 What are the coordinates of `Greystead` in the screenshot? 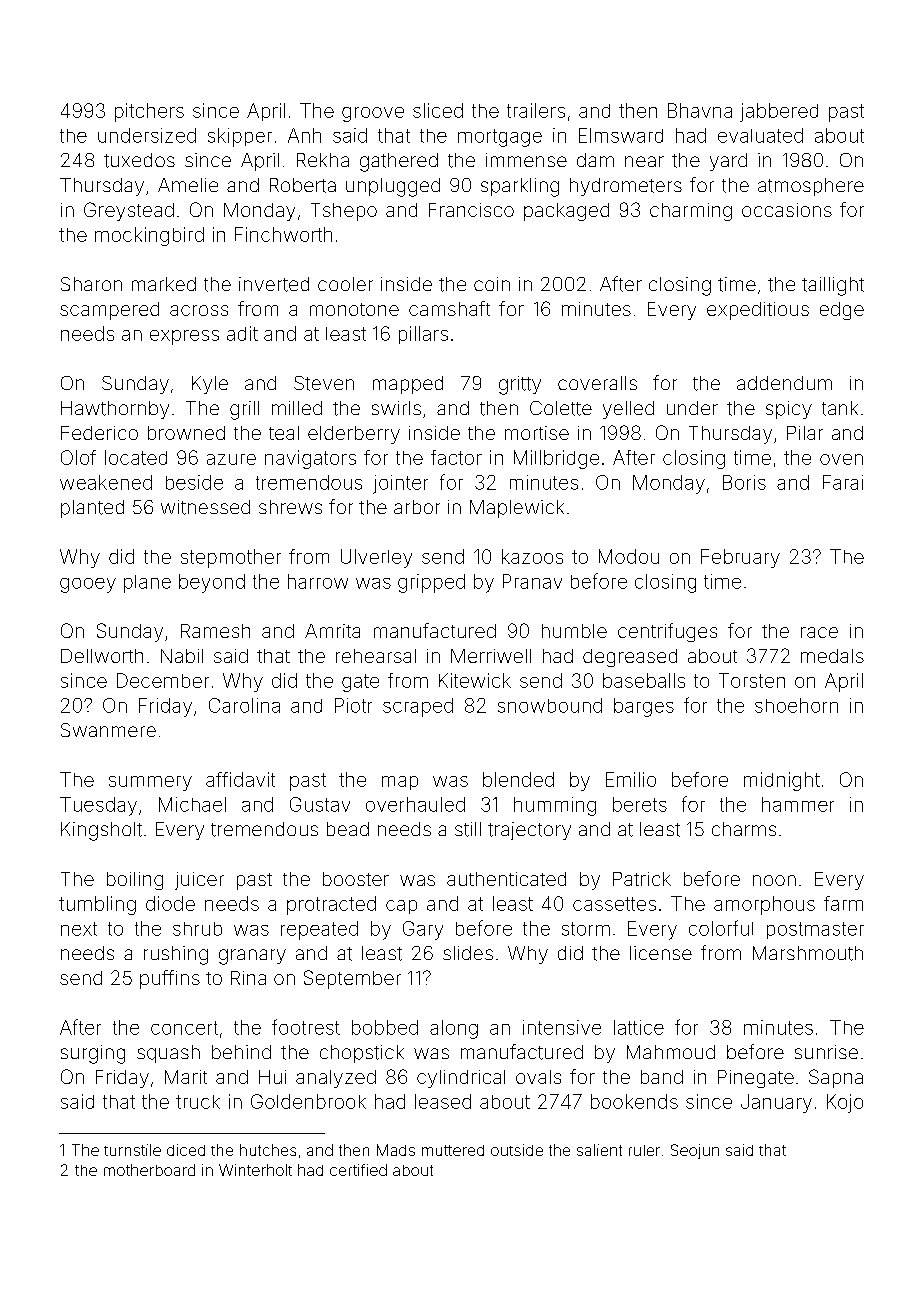 It's located at (129, 211).
